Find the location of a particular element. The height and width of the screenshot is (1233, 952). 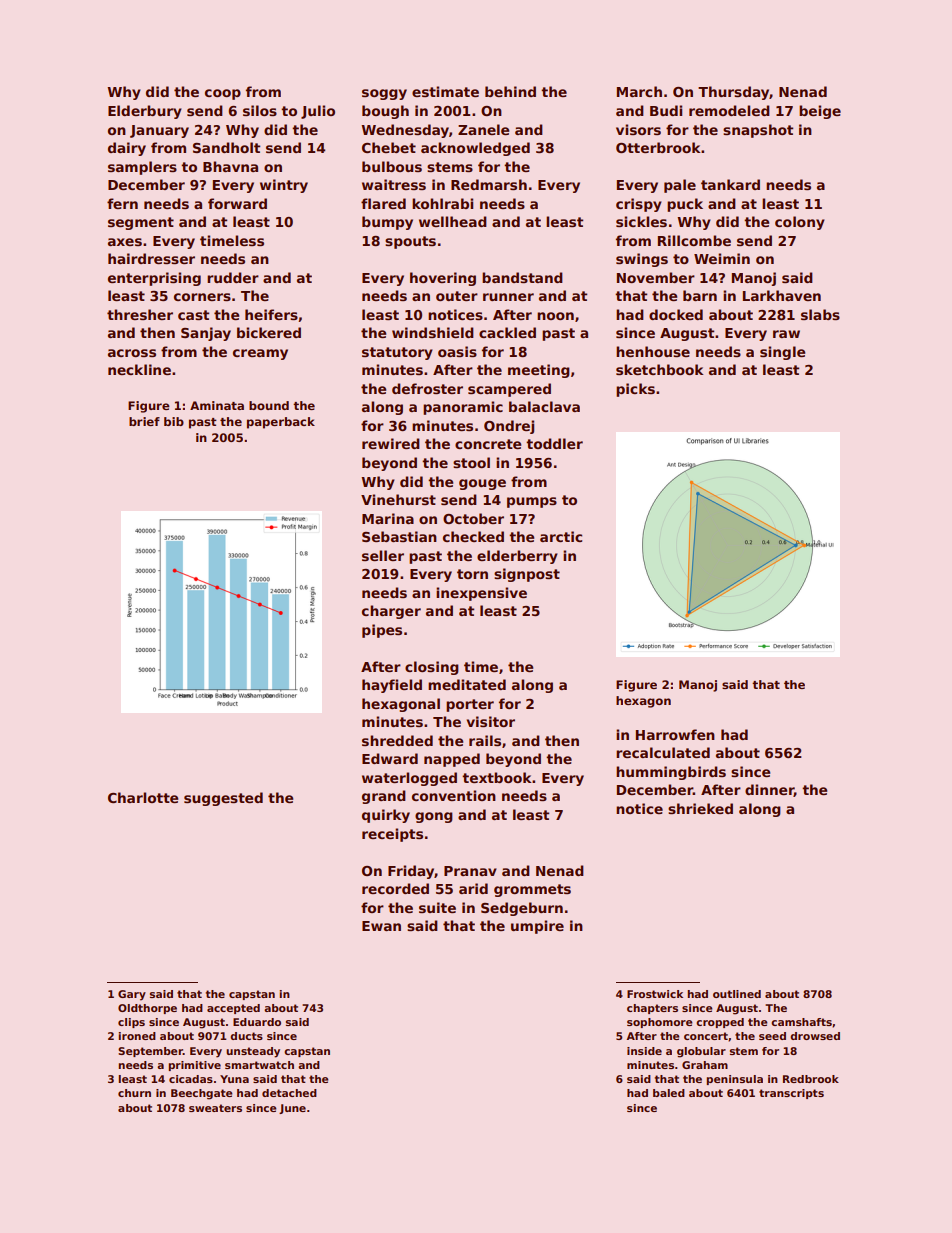

hovering is located at coordinates (443, 279).
